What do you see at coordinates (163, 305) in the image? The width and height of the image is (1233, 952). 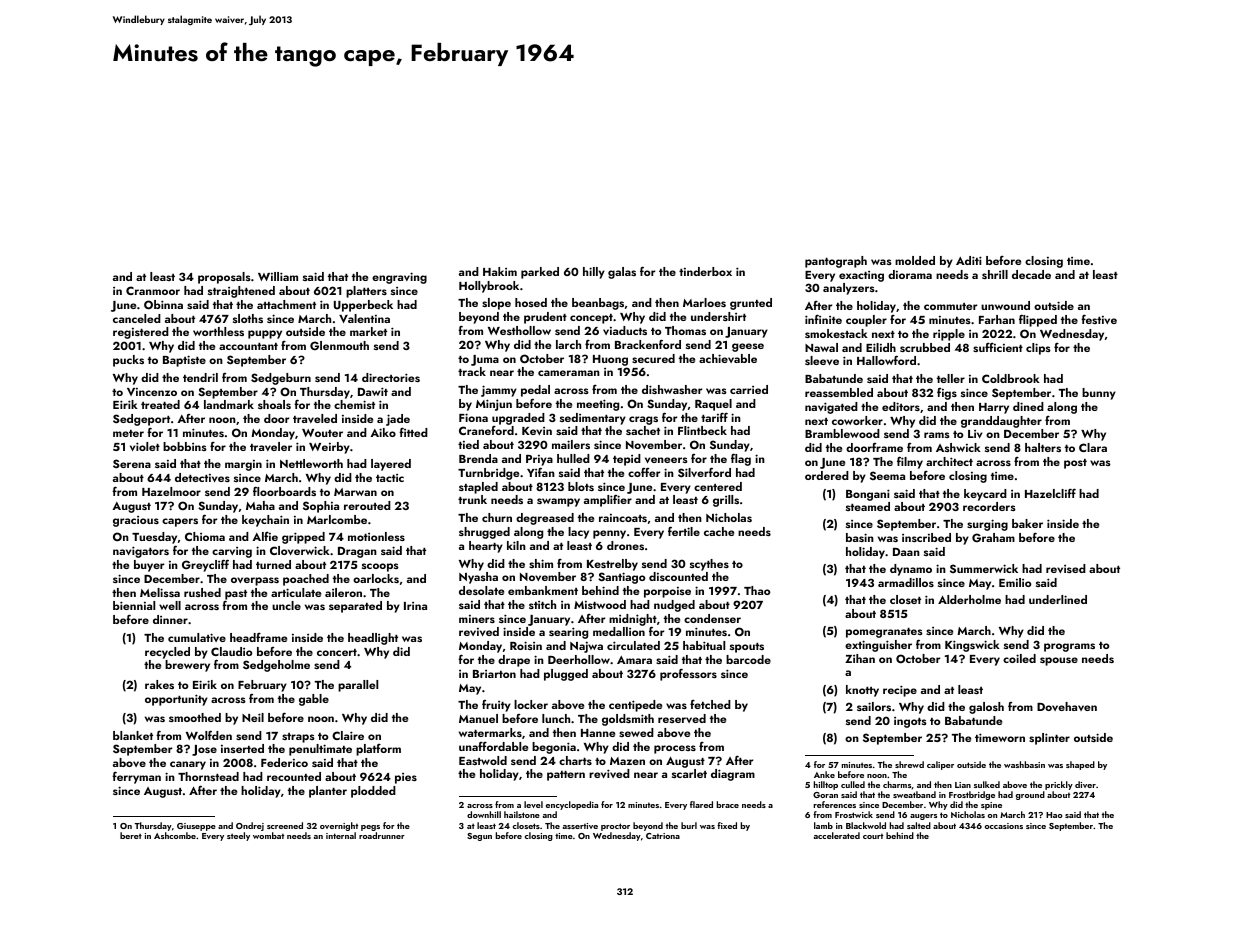 I see `Obinna` at bounding box center [163, 305].
